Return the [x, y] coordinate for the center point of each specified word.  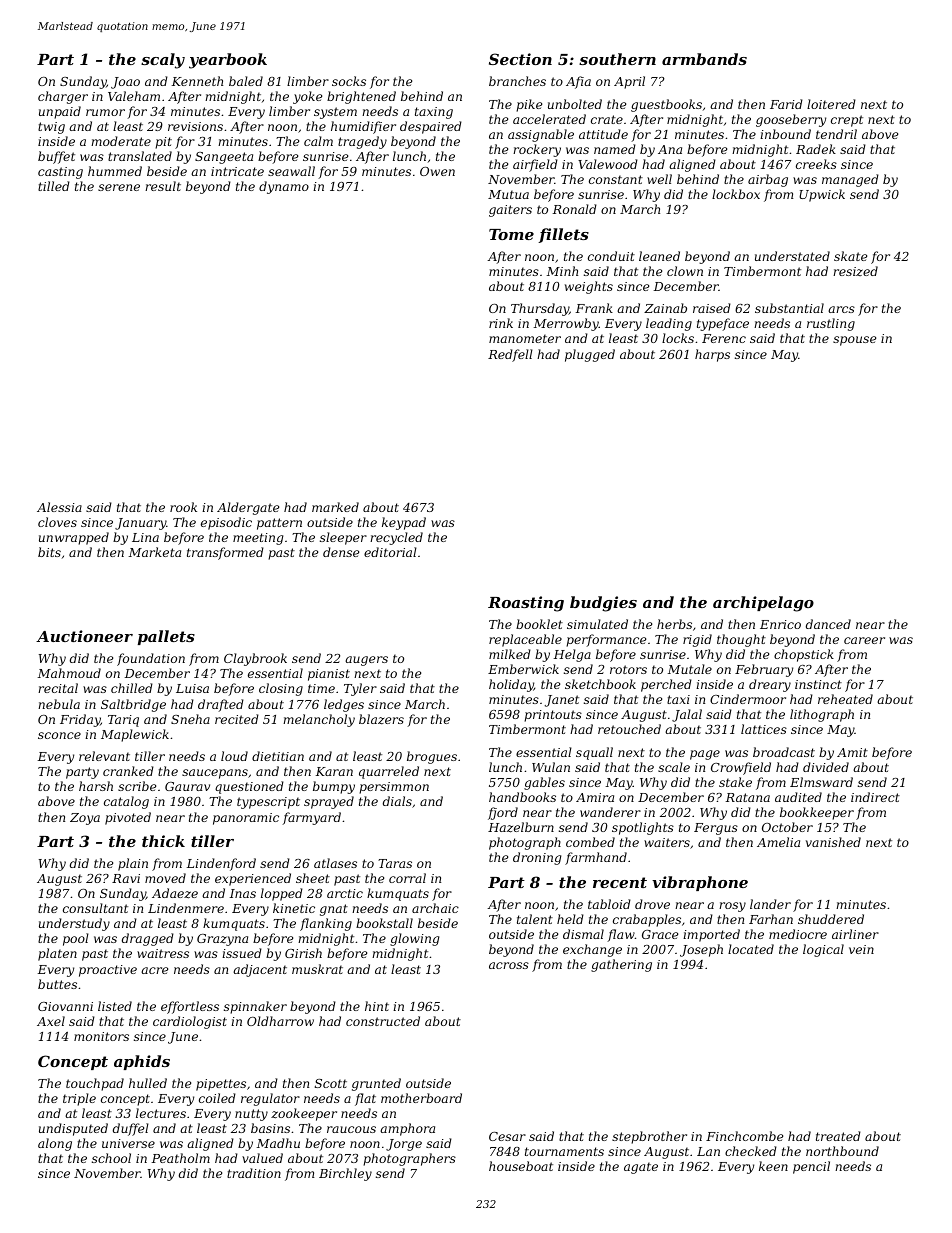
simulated [597, 624]
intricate [237, 171]
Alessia [59, 507]
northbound [842, 1151]
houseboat [521, 1166]
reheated [845, 699]
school [111, 1158]
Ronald [574, 209]
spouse [854, 341]
